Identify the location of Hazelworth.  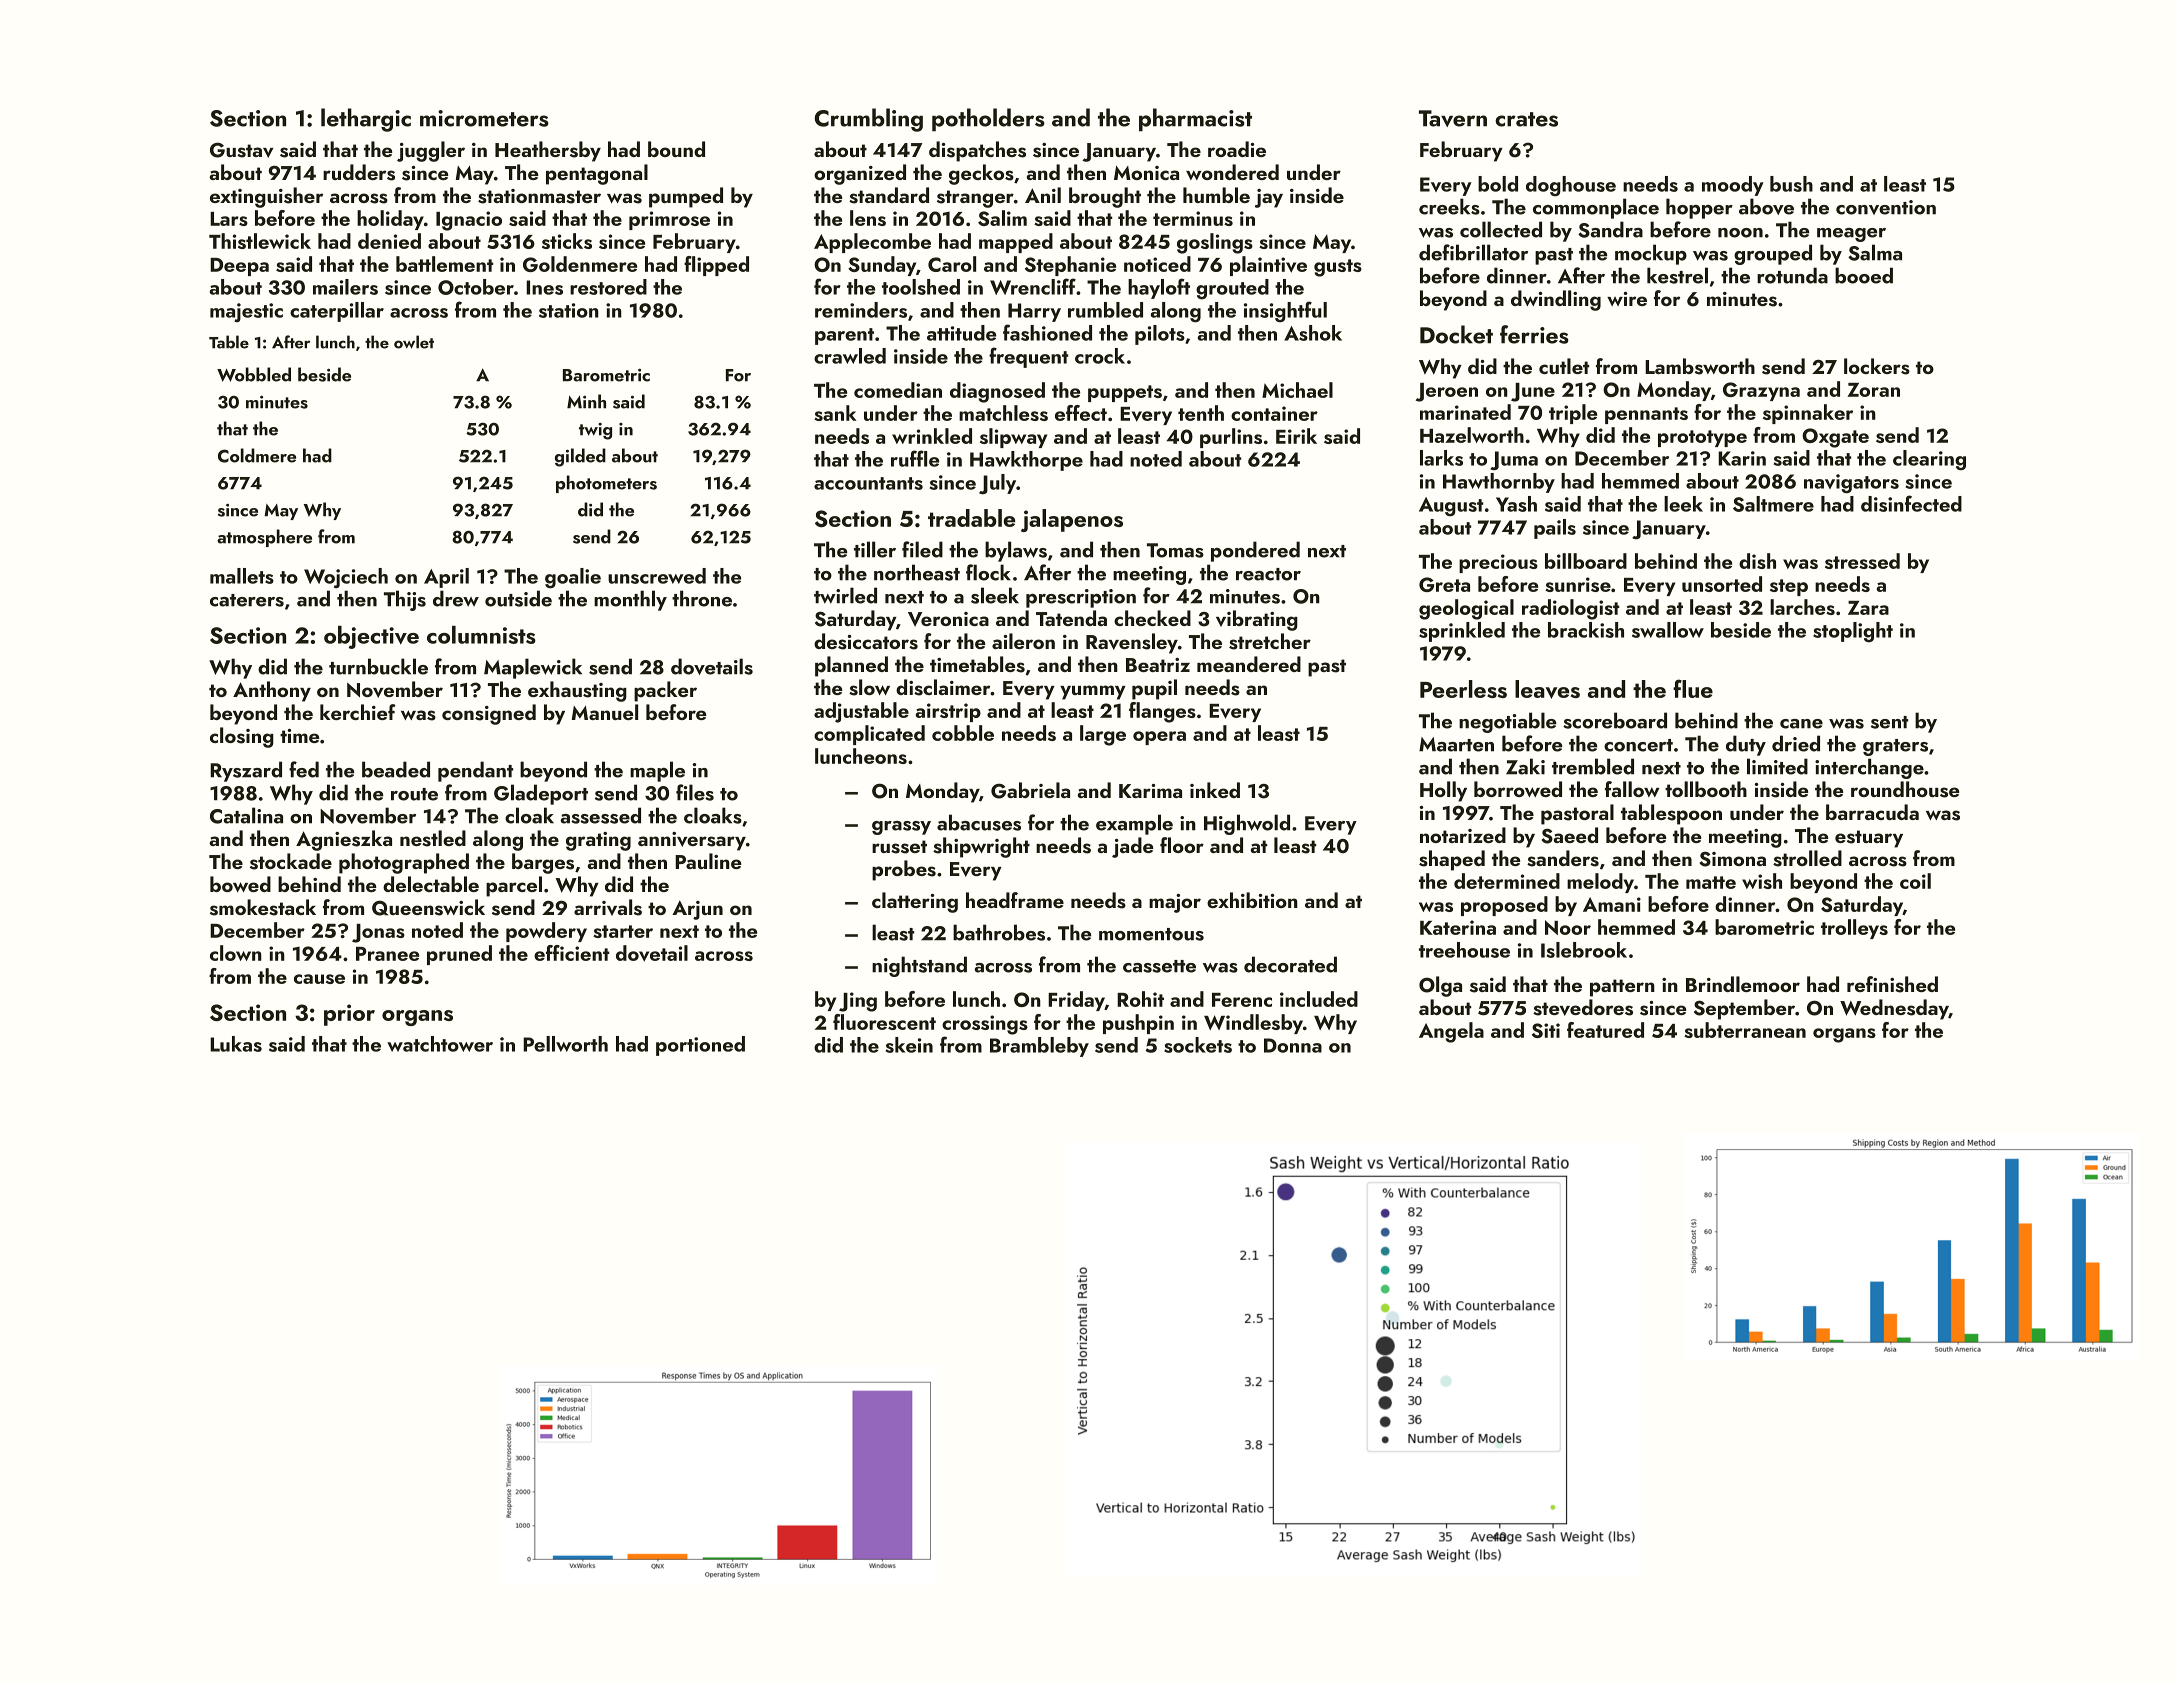
(1472, 435).
